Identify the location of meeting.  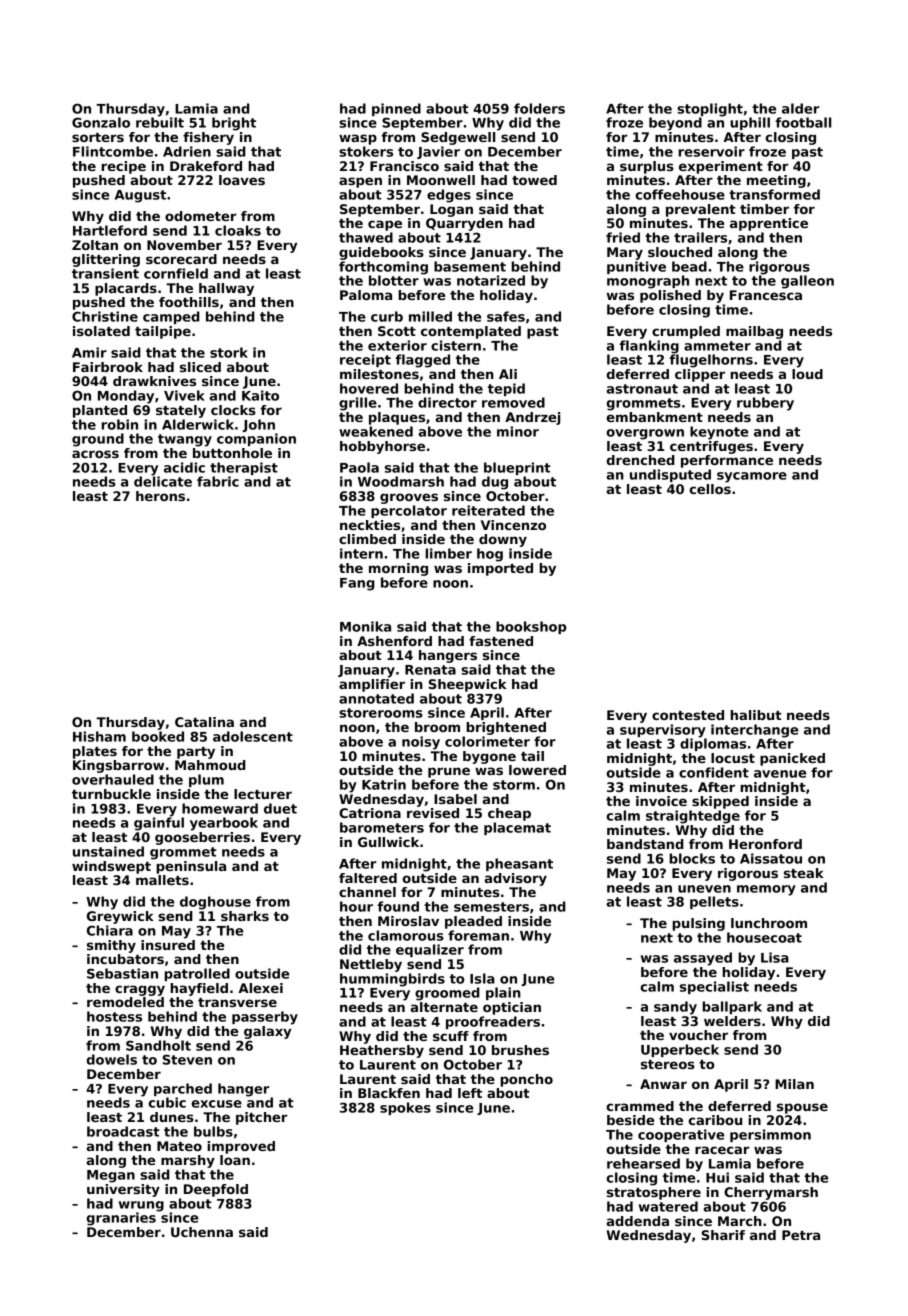
(776, 181).
